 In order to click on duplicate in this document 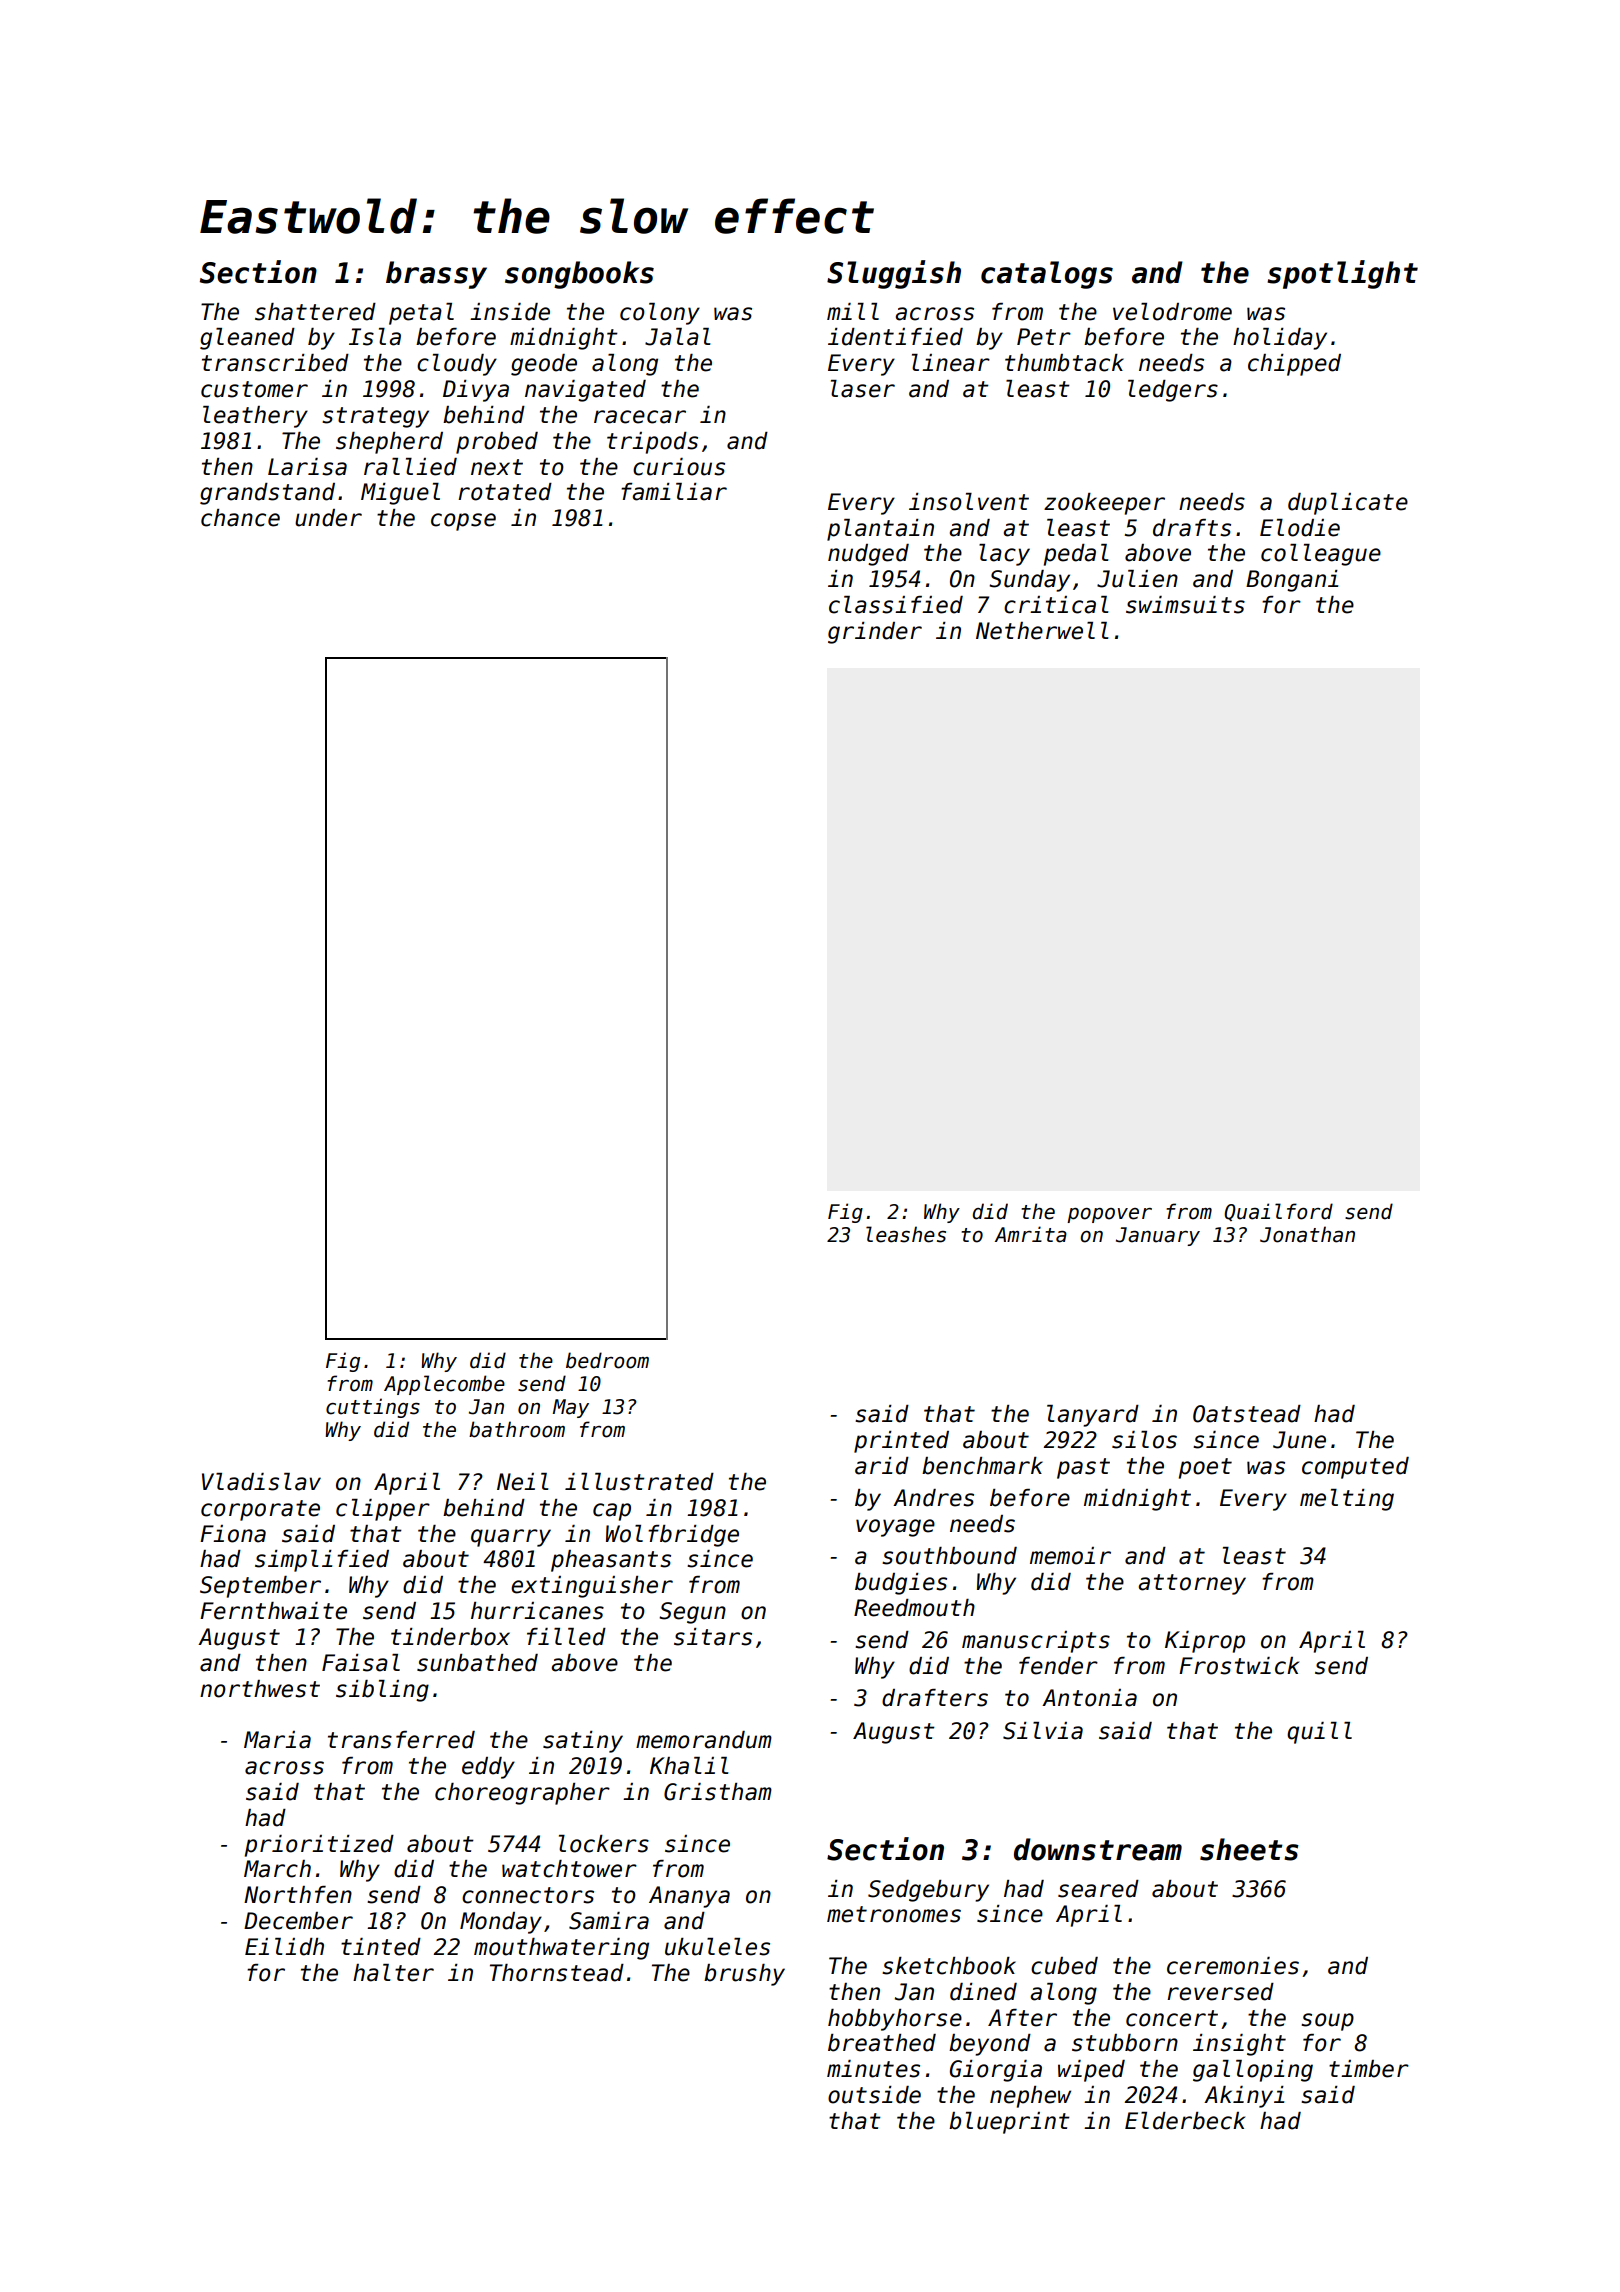, I will do `click(1348, 504)`.
